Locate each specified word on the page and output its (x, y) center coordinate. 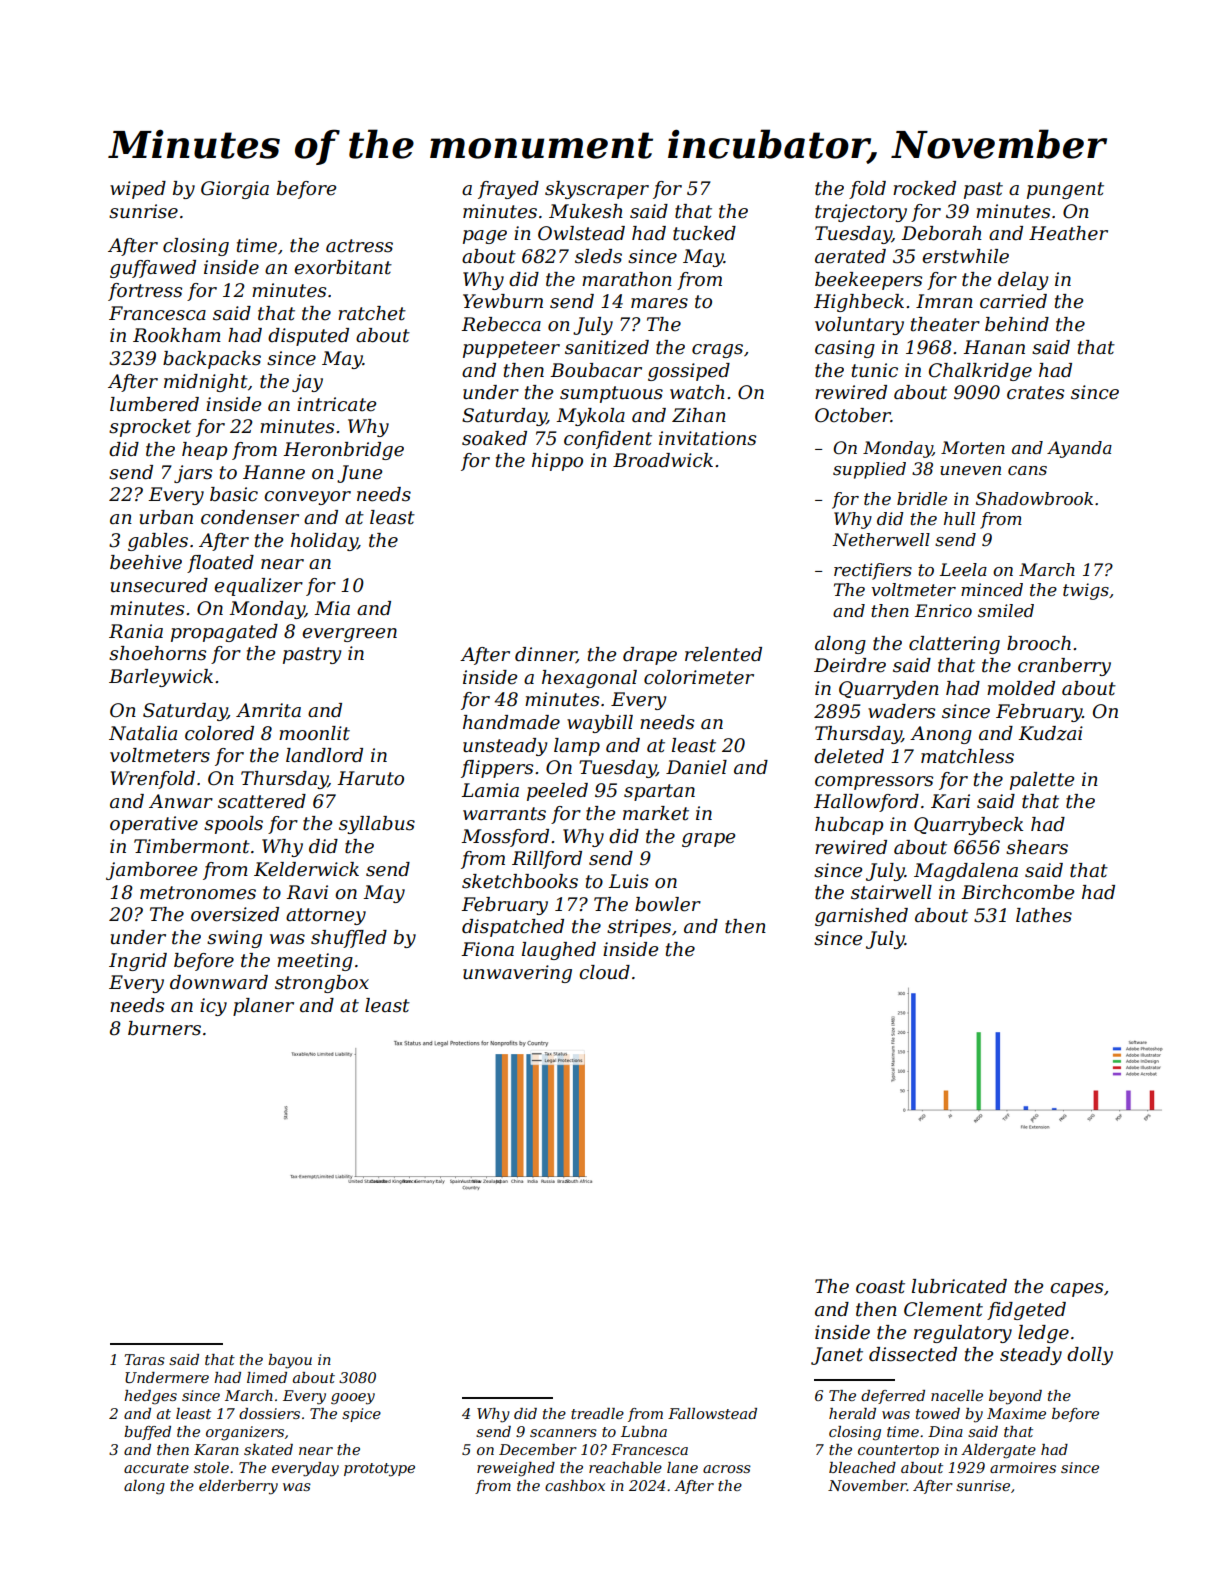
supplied (869, 470)
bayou (290, 1361)
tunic (875, 370)
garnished (861, 917)
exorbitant (343, 267)
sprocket (150, 428)
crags (717, 351)
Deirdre (850, 665)
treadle (597, 1413)
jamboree (151, 871)
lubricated (959, 1286)
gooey (353, 1399)
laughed (559, 951)
